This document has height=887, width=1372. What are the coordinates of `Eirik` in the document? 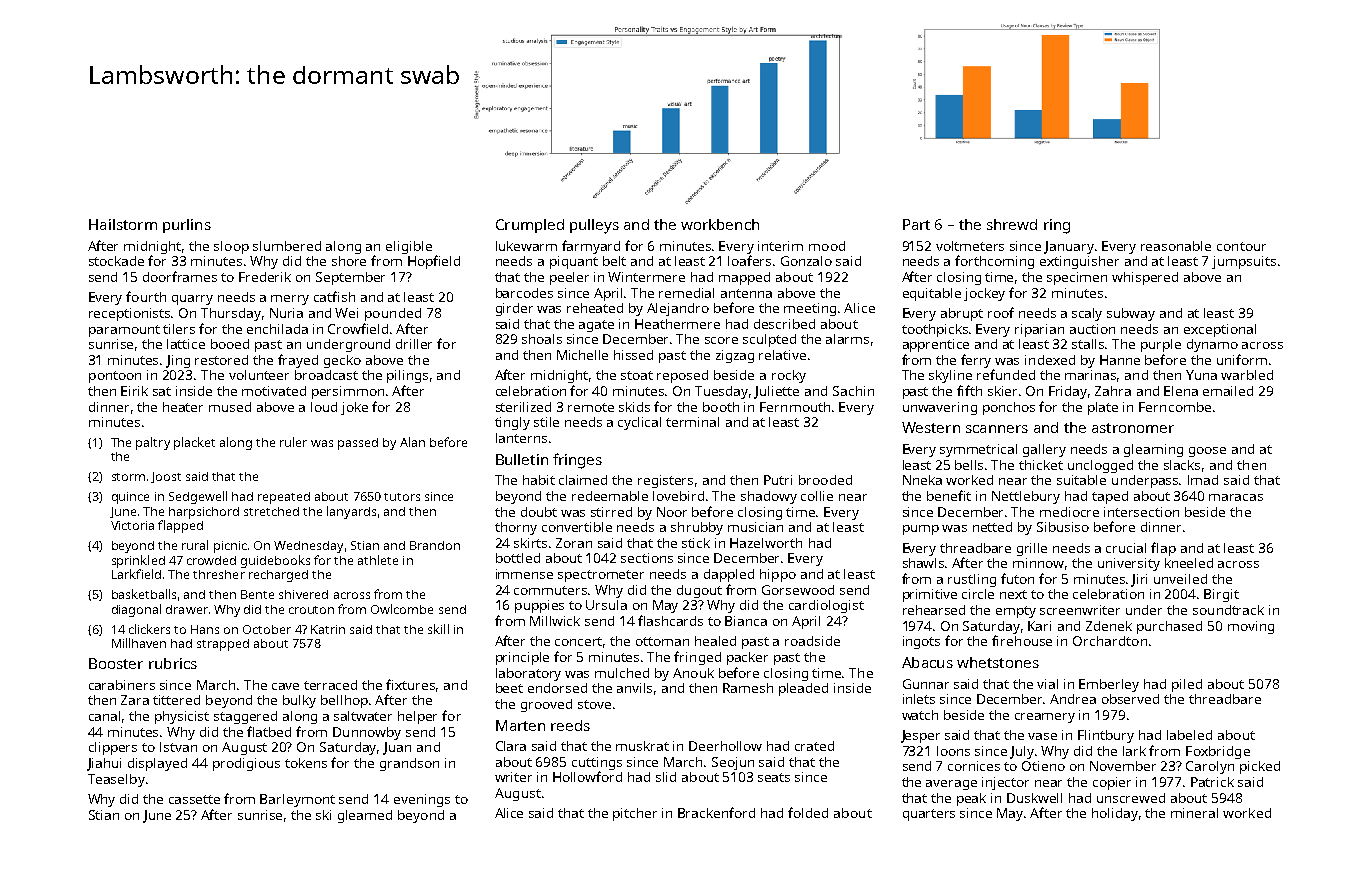 It's located at (134, 391).
